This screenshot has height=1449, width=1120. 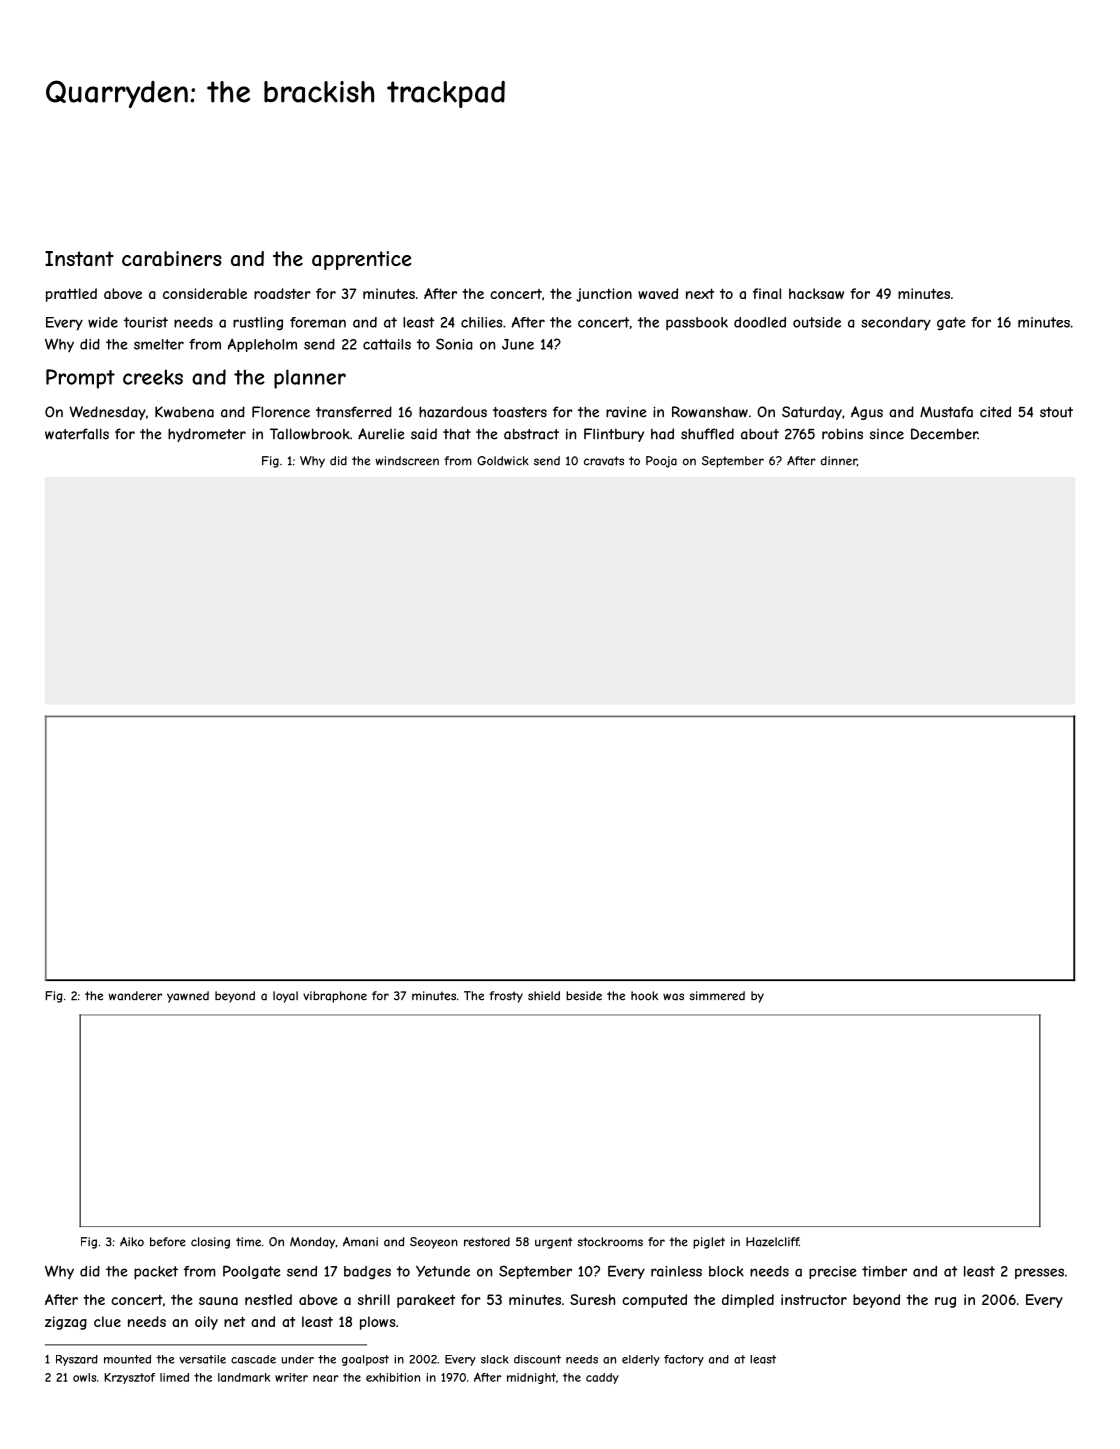 What do you see at coordinates (839, 461) in the screenshot?
I see `dinner` at bounding box center [839, 461].
